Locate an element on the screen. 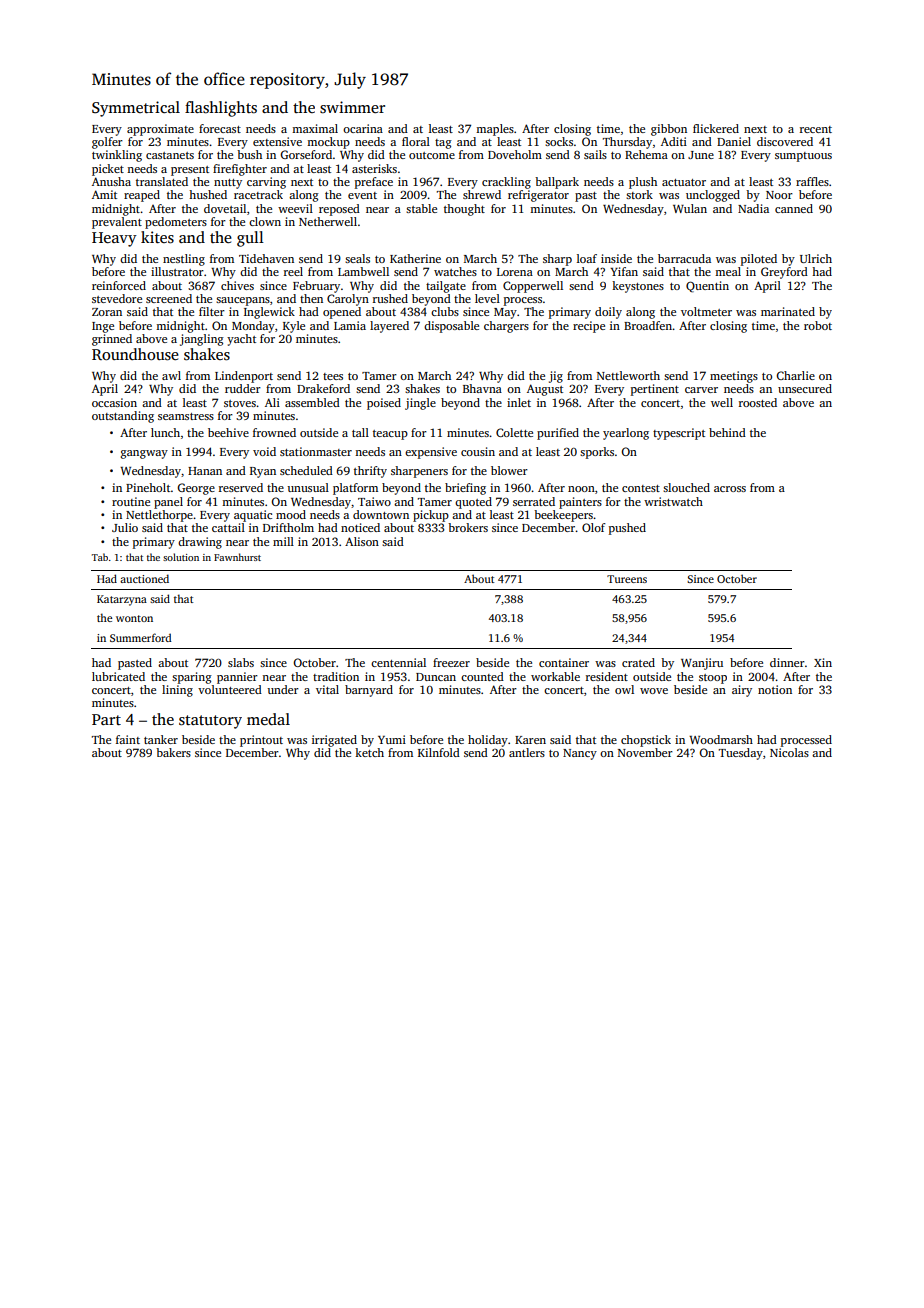  inside is located at coordinates (616, 258).
